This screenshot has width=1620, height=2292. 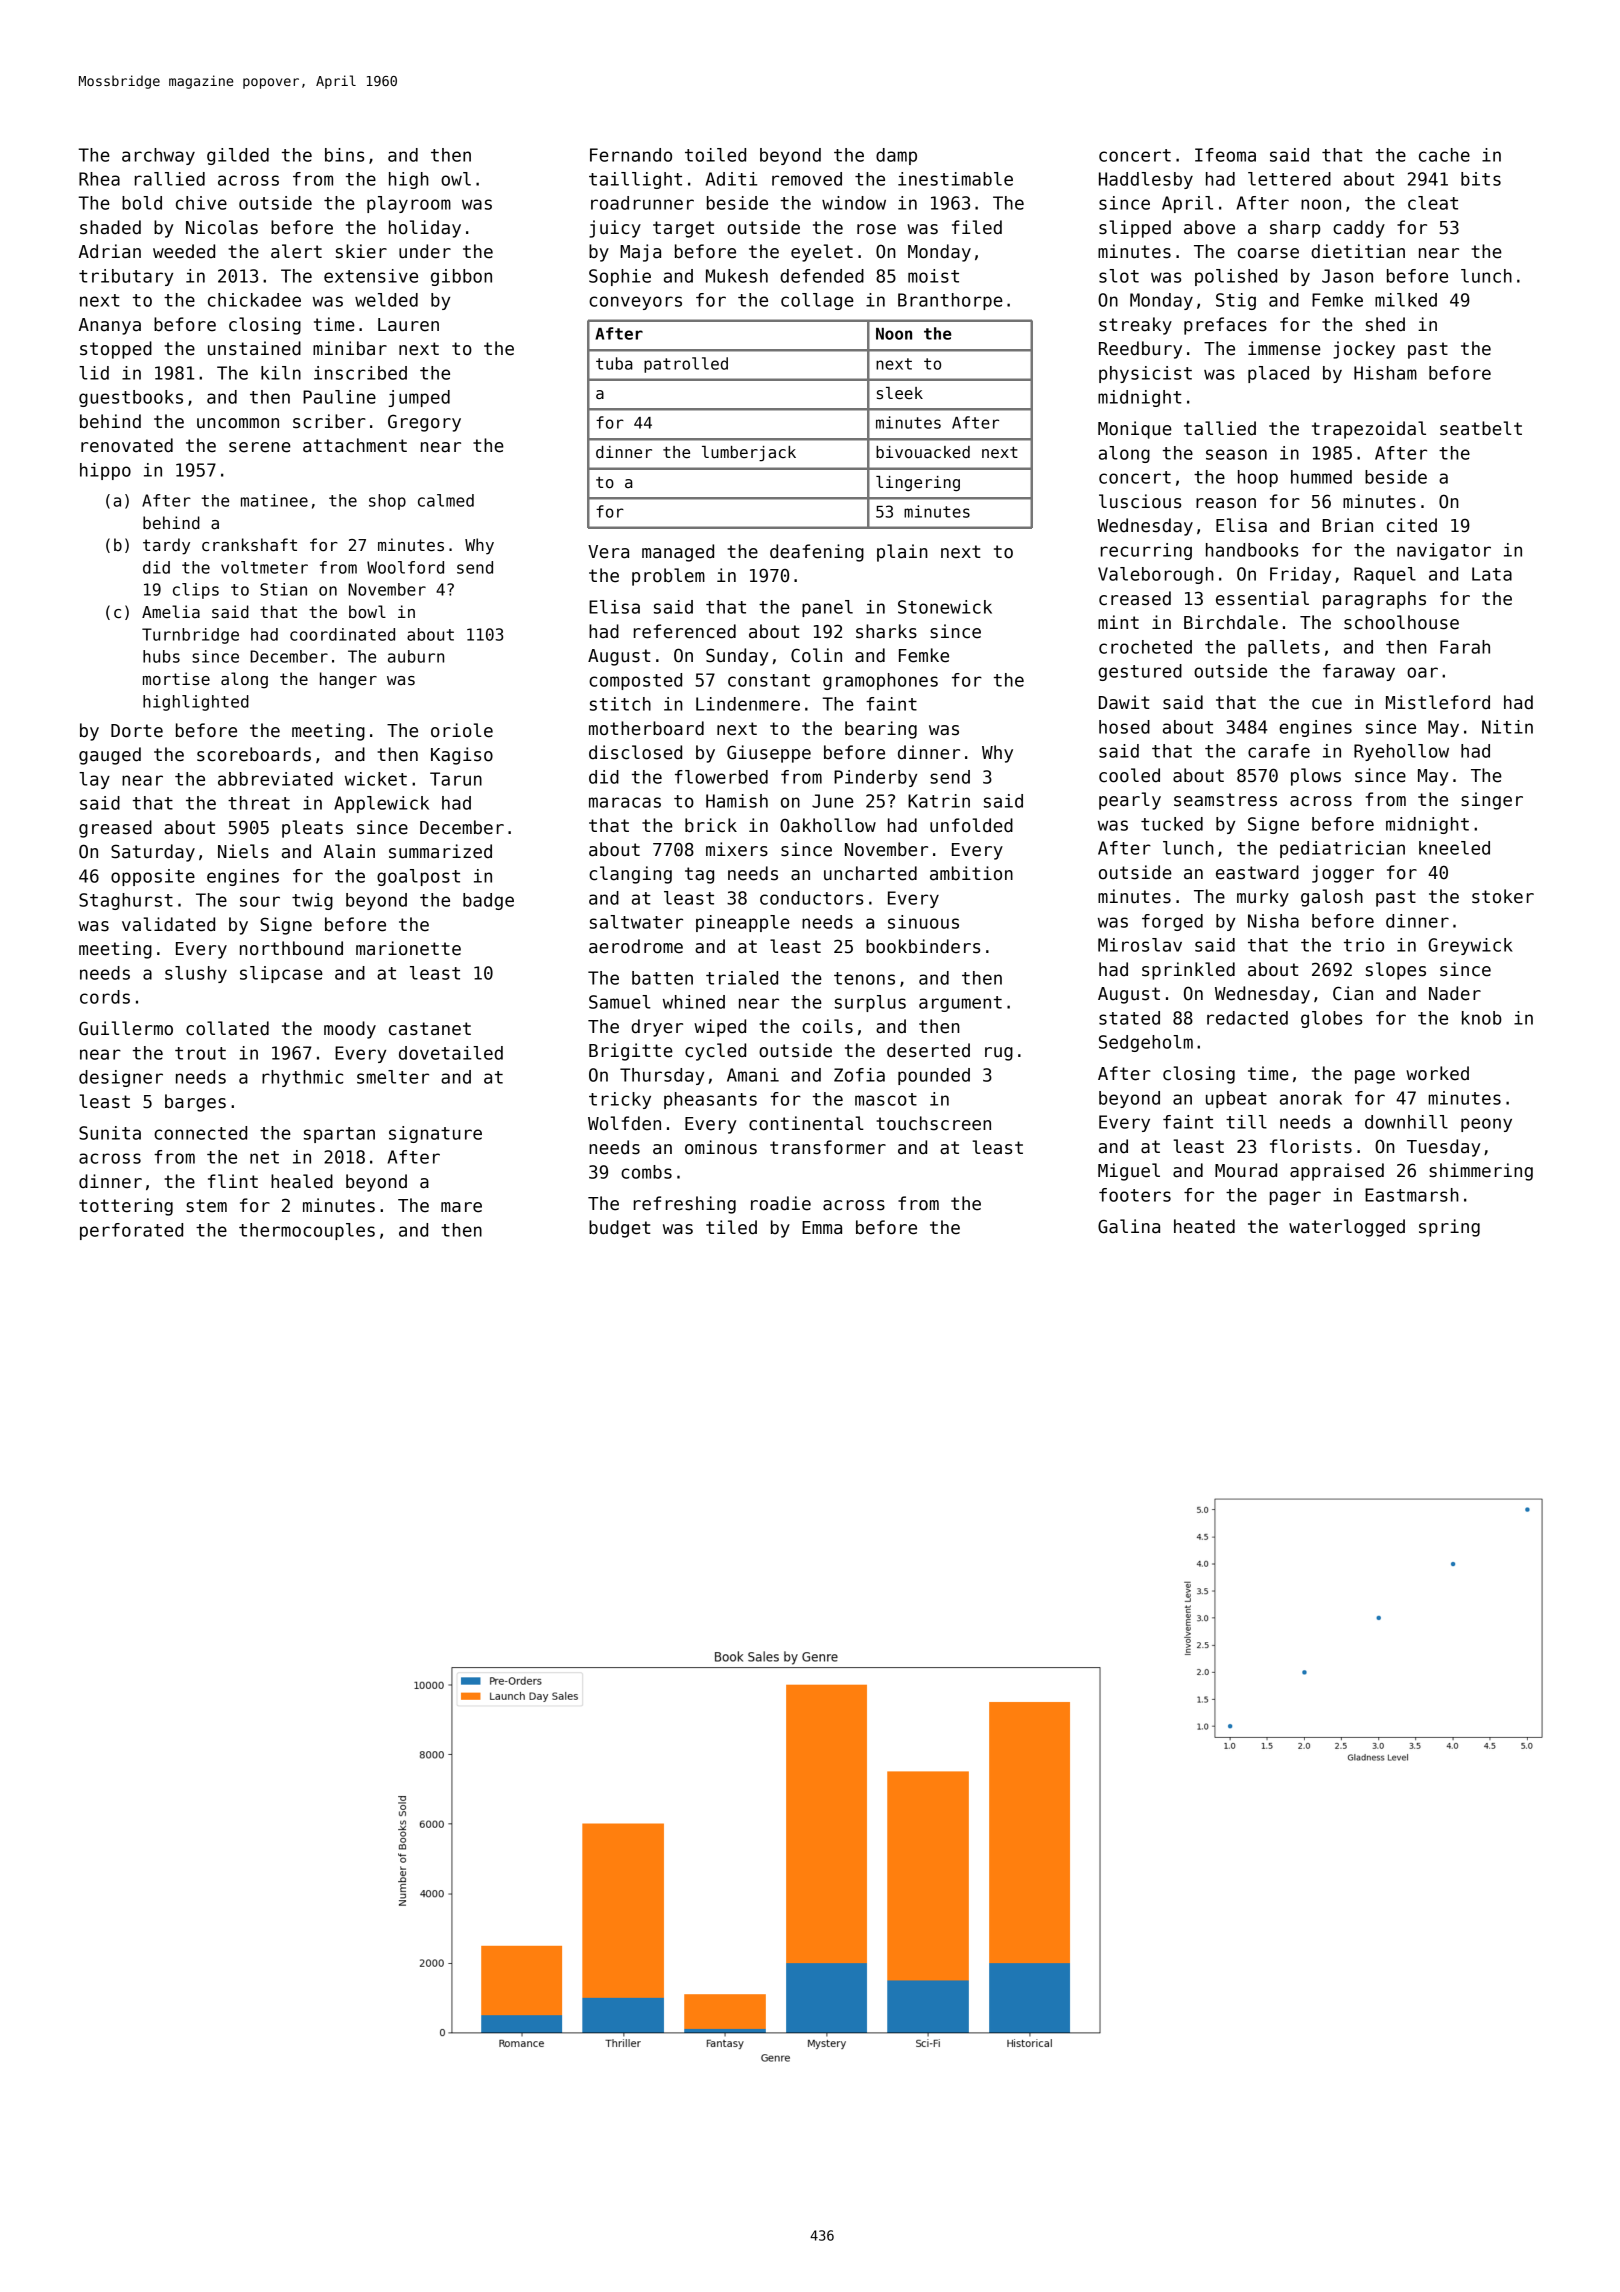 I want to click on Emma, so click(x=822, y=1228).
